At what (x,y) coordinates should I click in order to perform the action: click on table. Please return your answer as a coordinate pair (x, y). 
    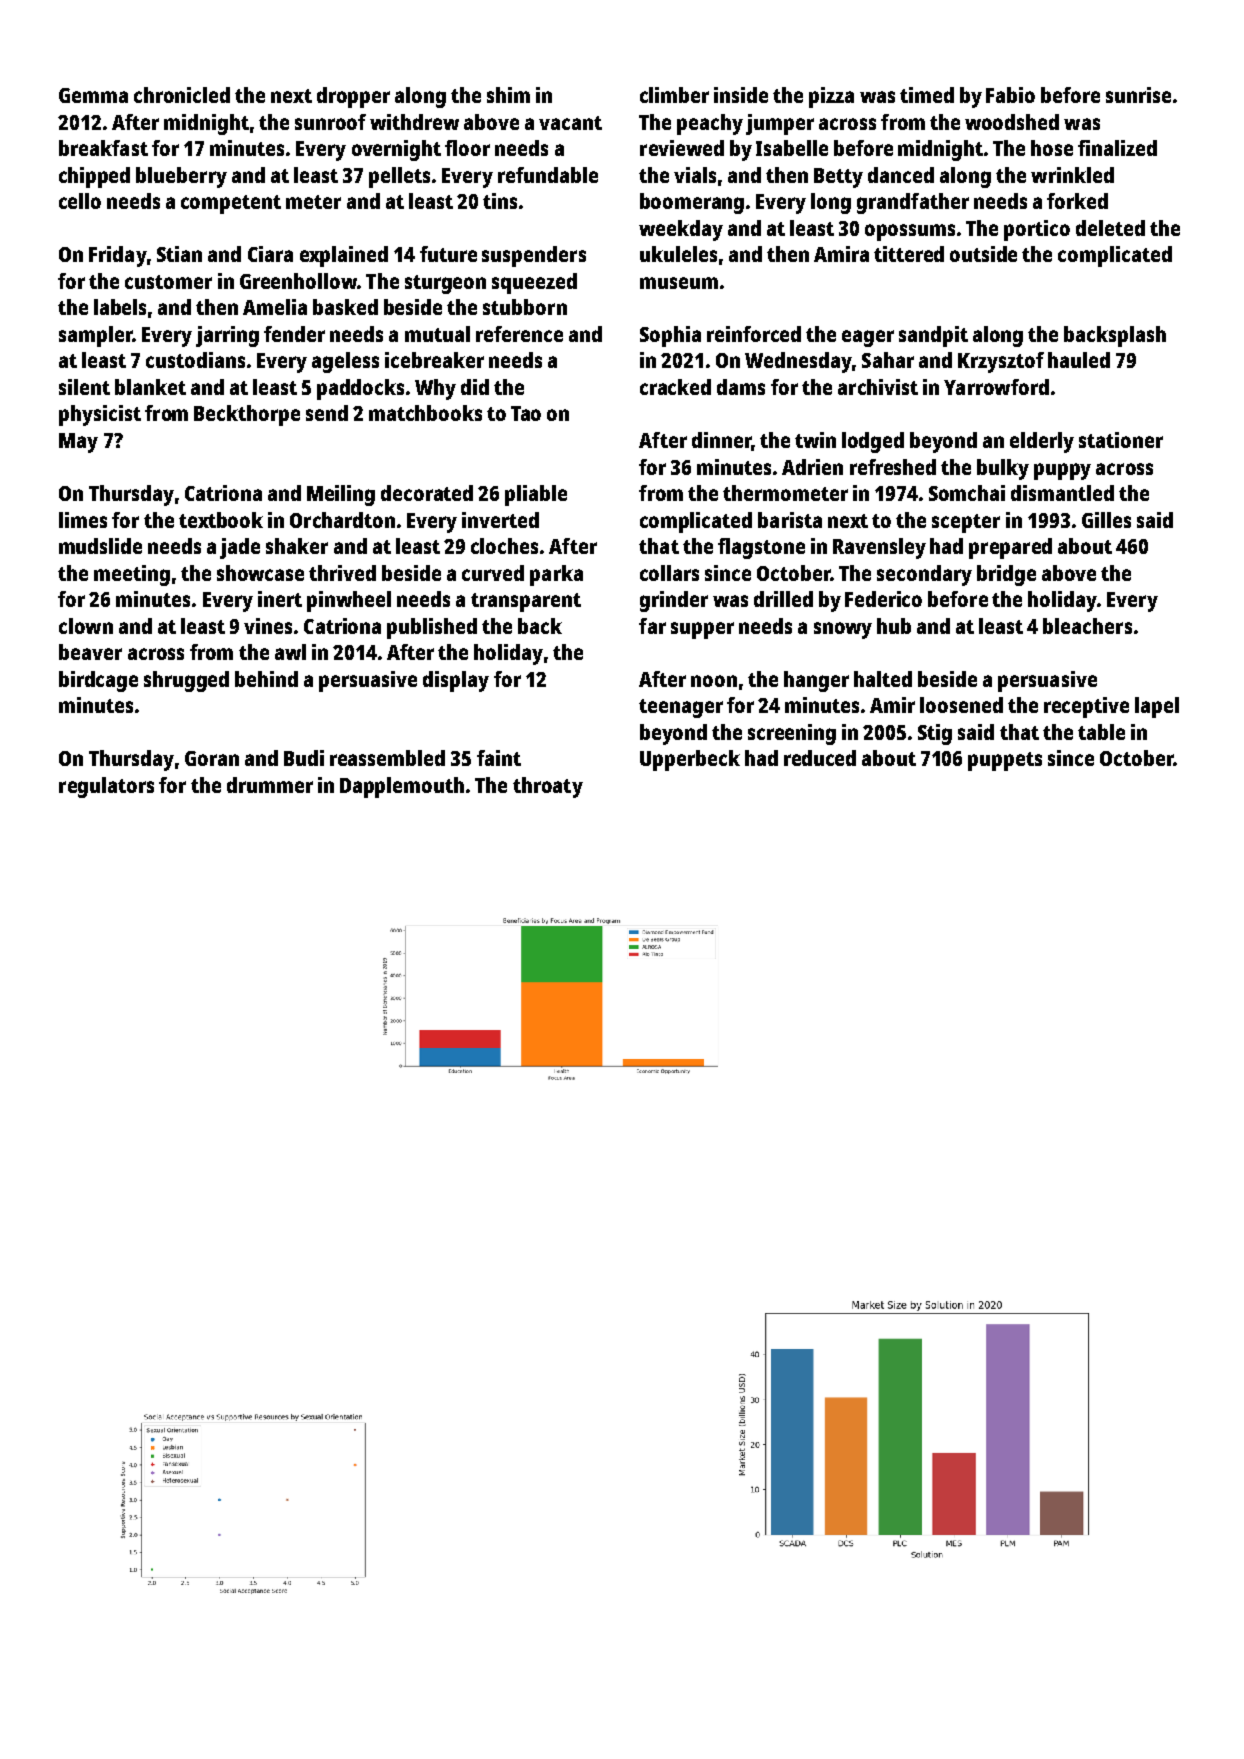
    Looking at the image, I should click on (1101, 732).
